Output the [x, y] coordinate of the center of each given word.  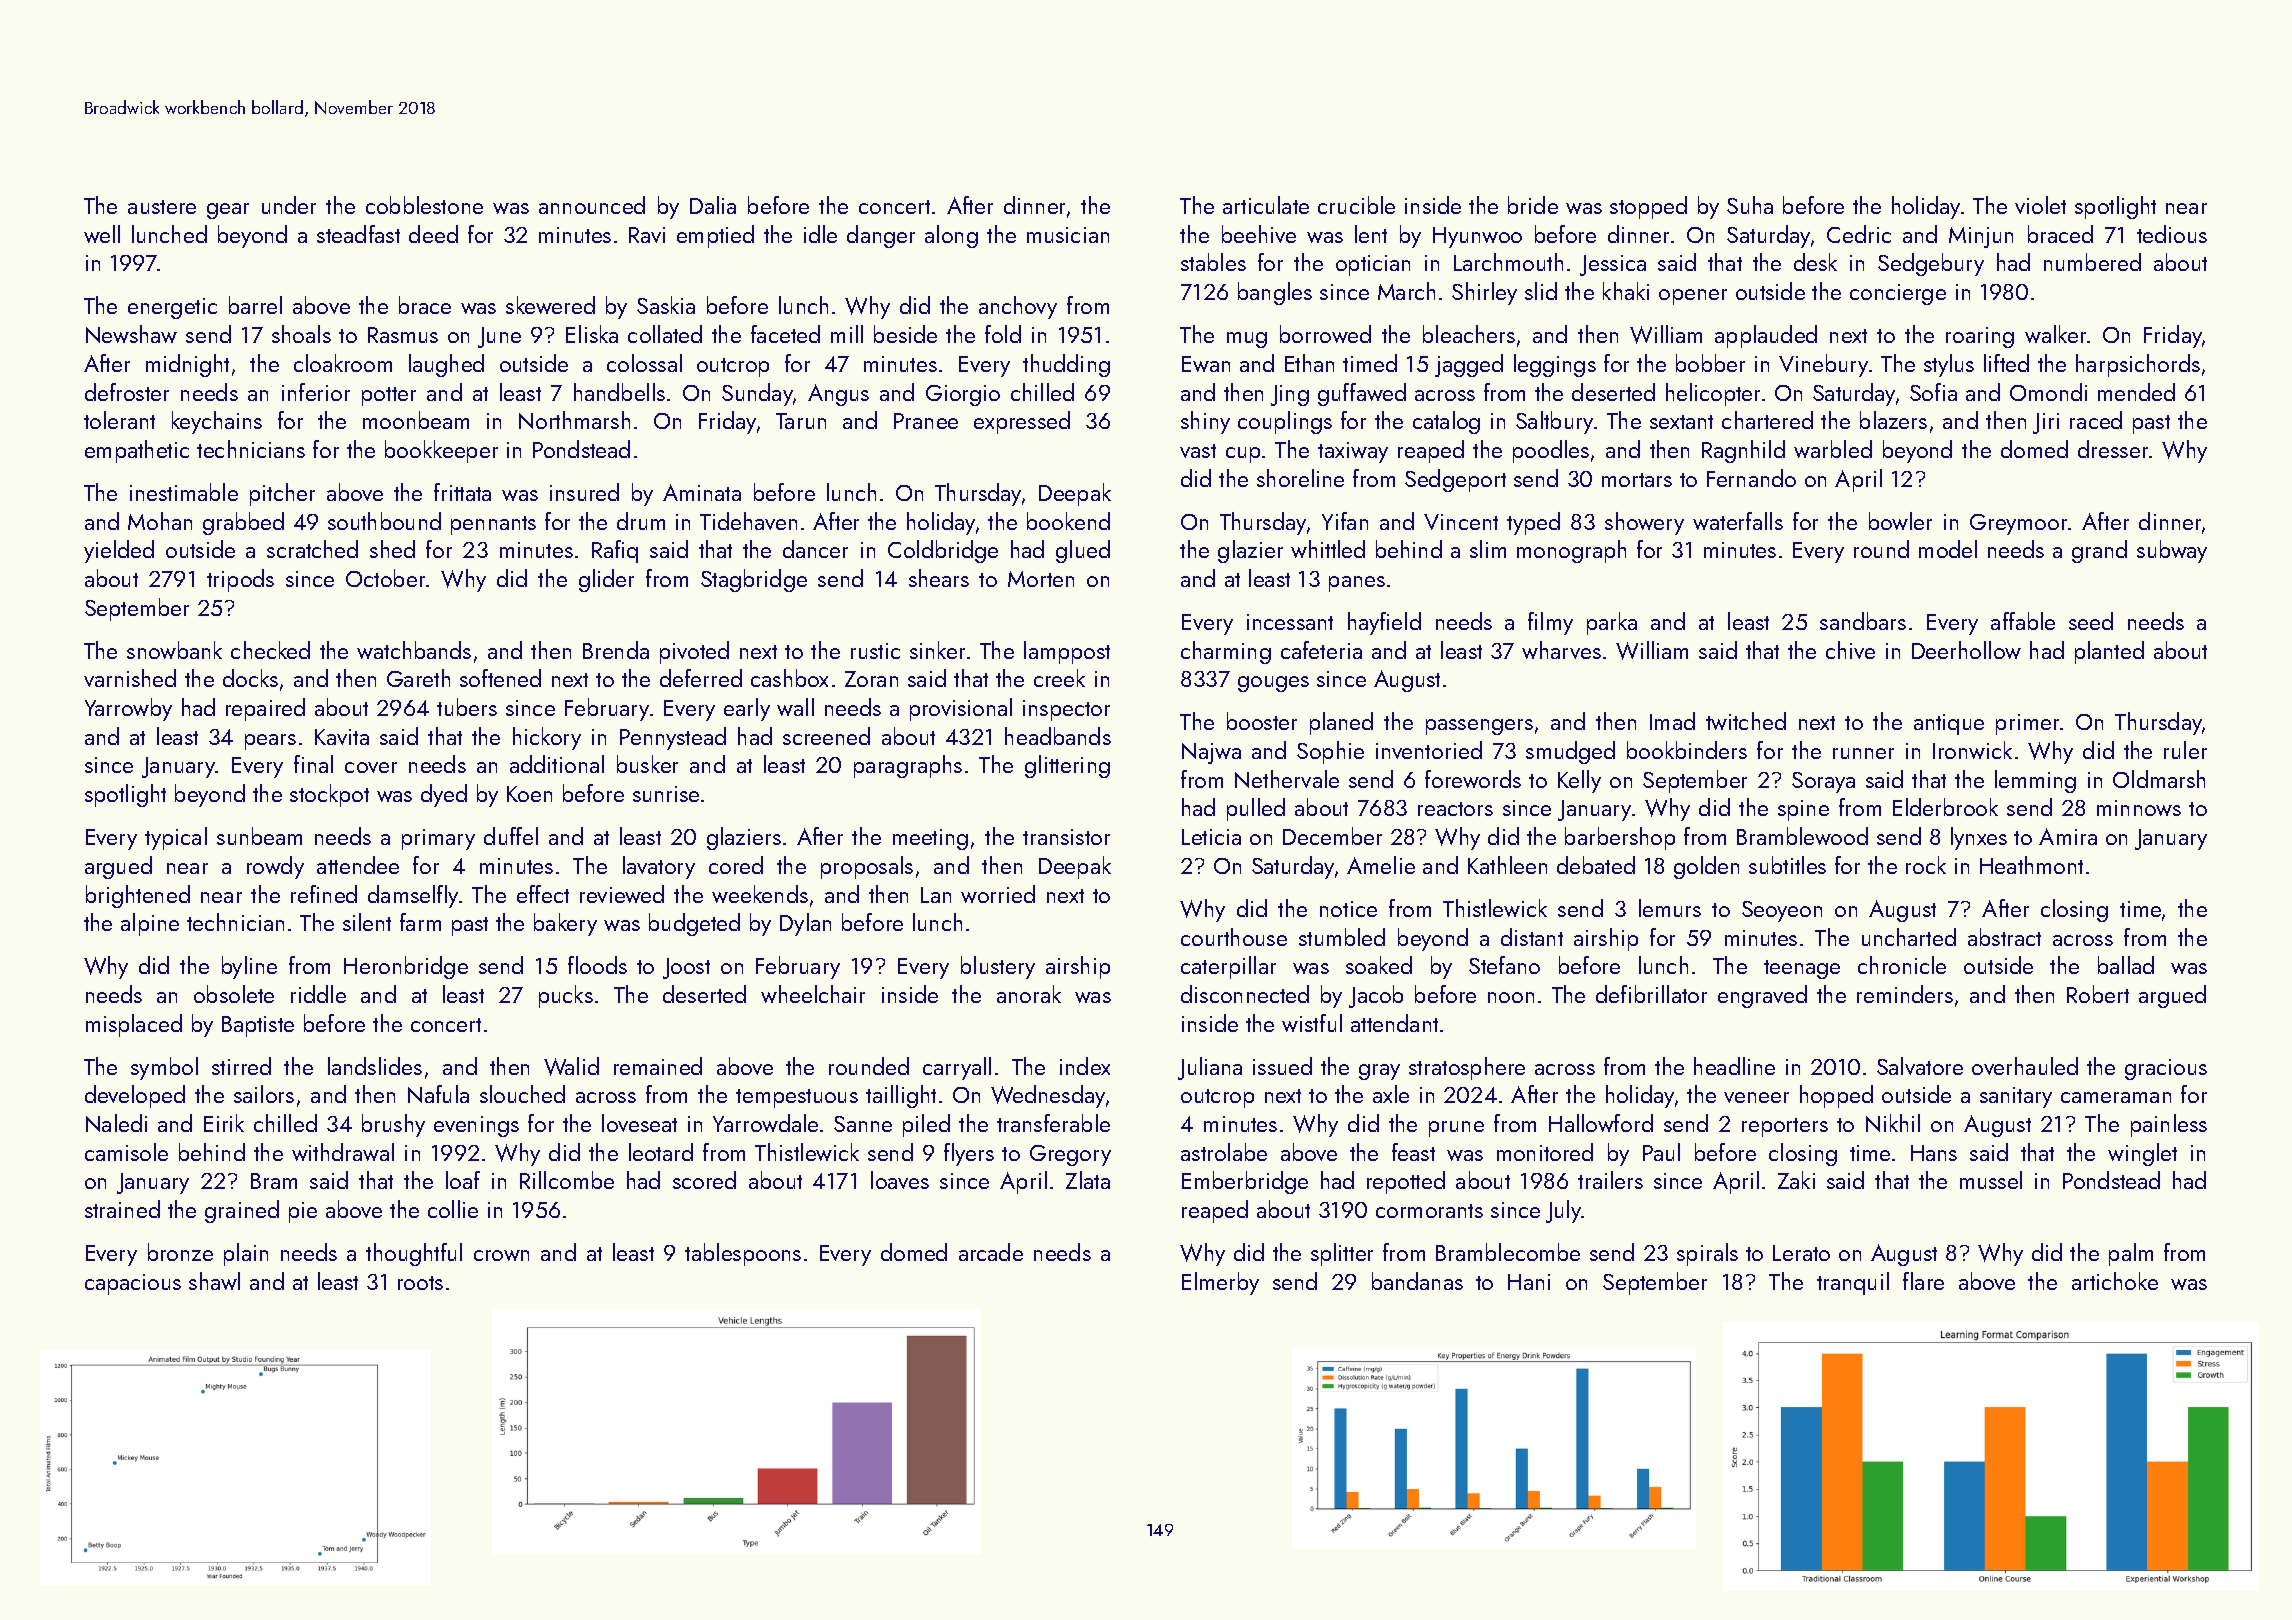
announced [592, 205]
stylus [1949, 365]
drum [641, 521]
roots [420, 1283]
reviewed [622, 894]
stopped [1648, 207]
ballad [2126, 965]
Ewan [1206, 364]
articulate [1266, 205]
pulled [1256, 809]
